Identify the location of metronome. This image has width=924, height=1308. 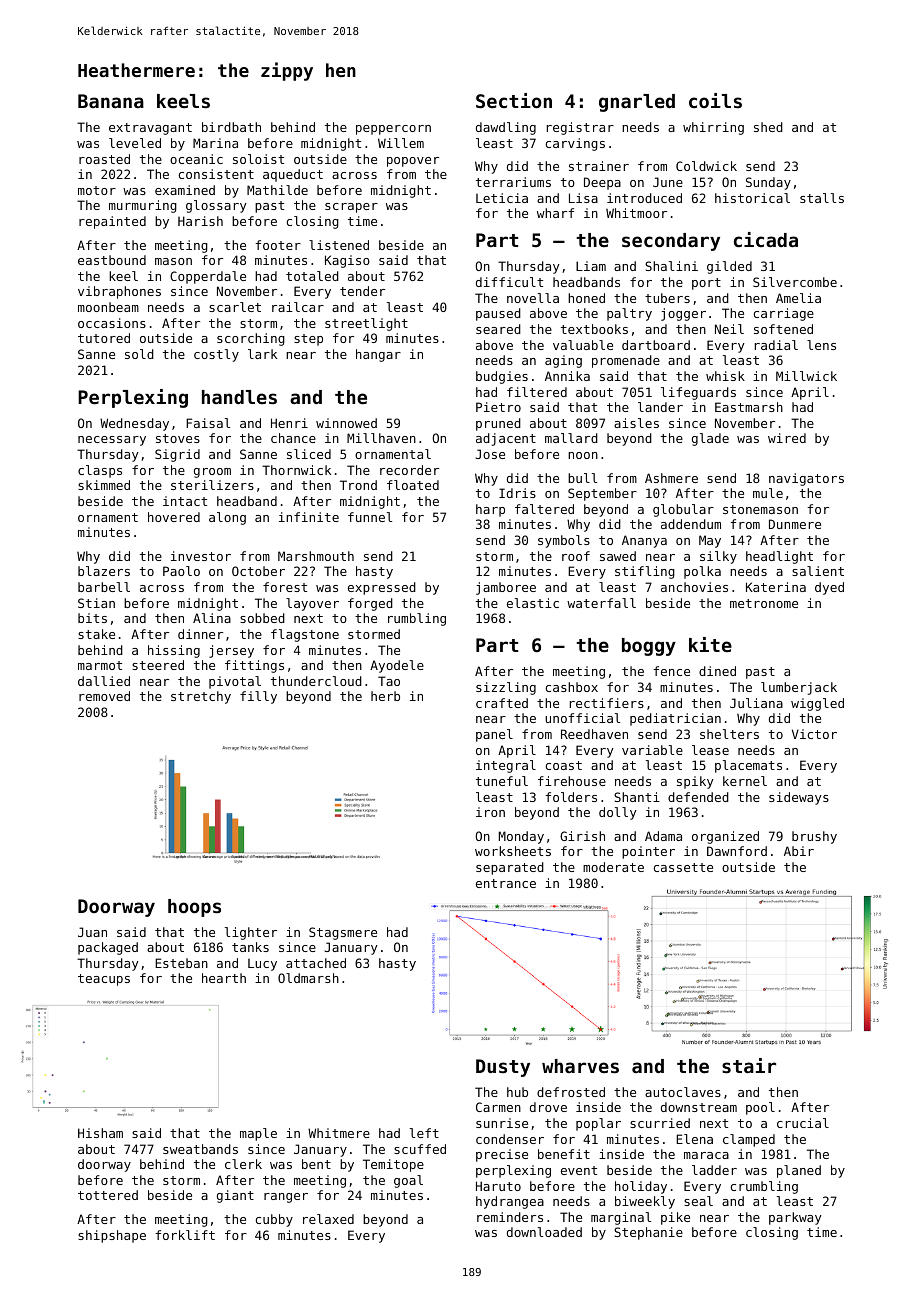
(764, 603).
